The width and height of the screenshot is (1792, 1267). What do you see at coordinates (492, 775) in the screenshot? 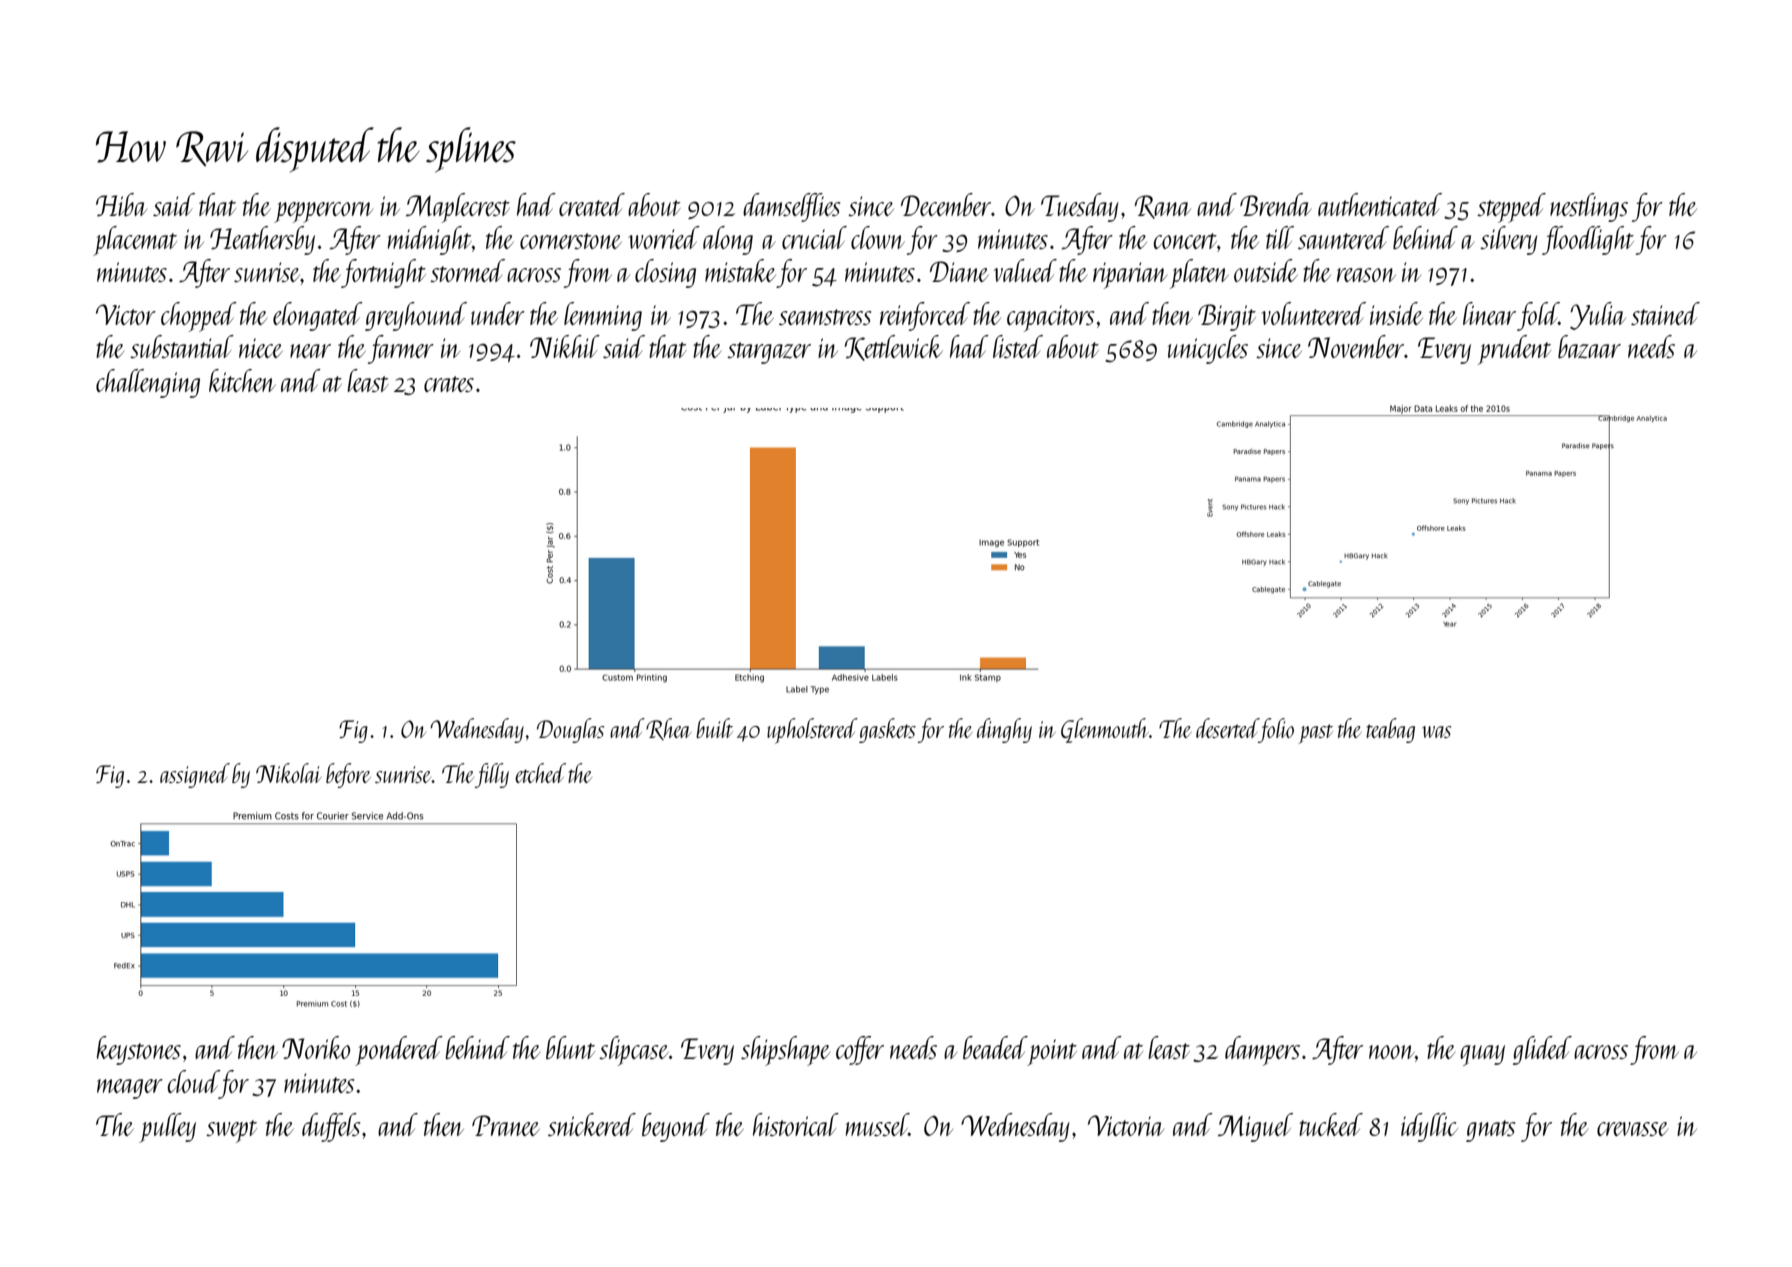
I see `filly` at bounding box center [492, 775].
